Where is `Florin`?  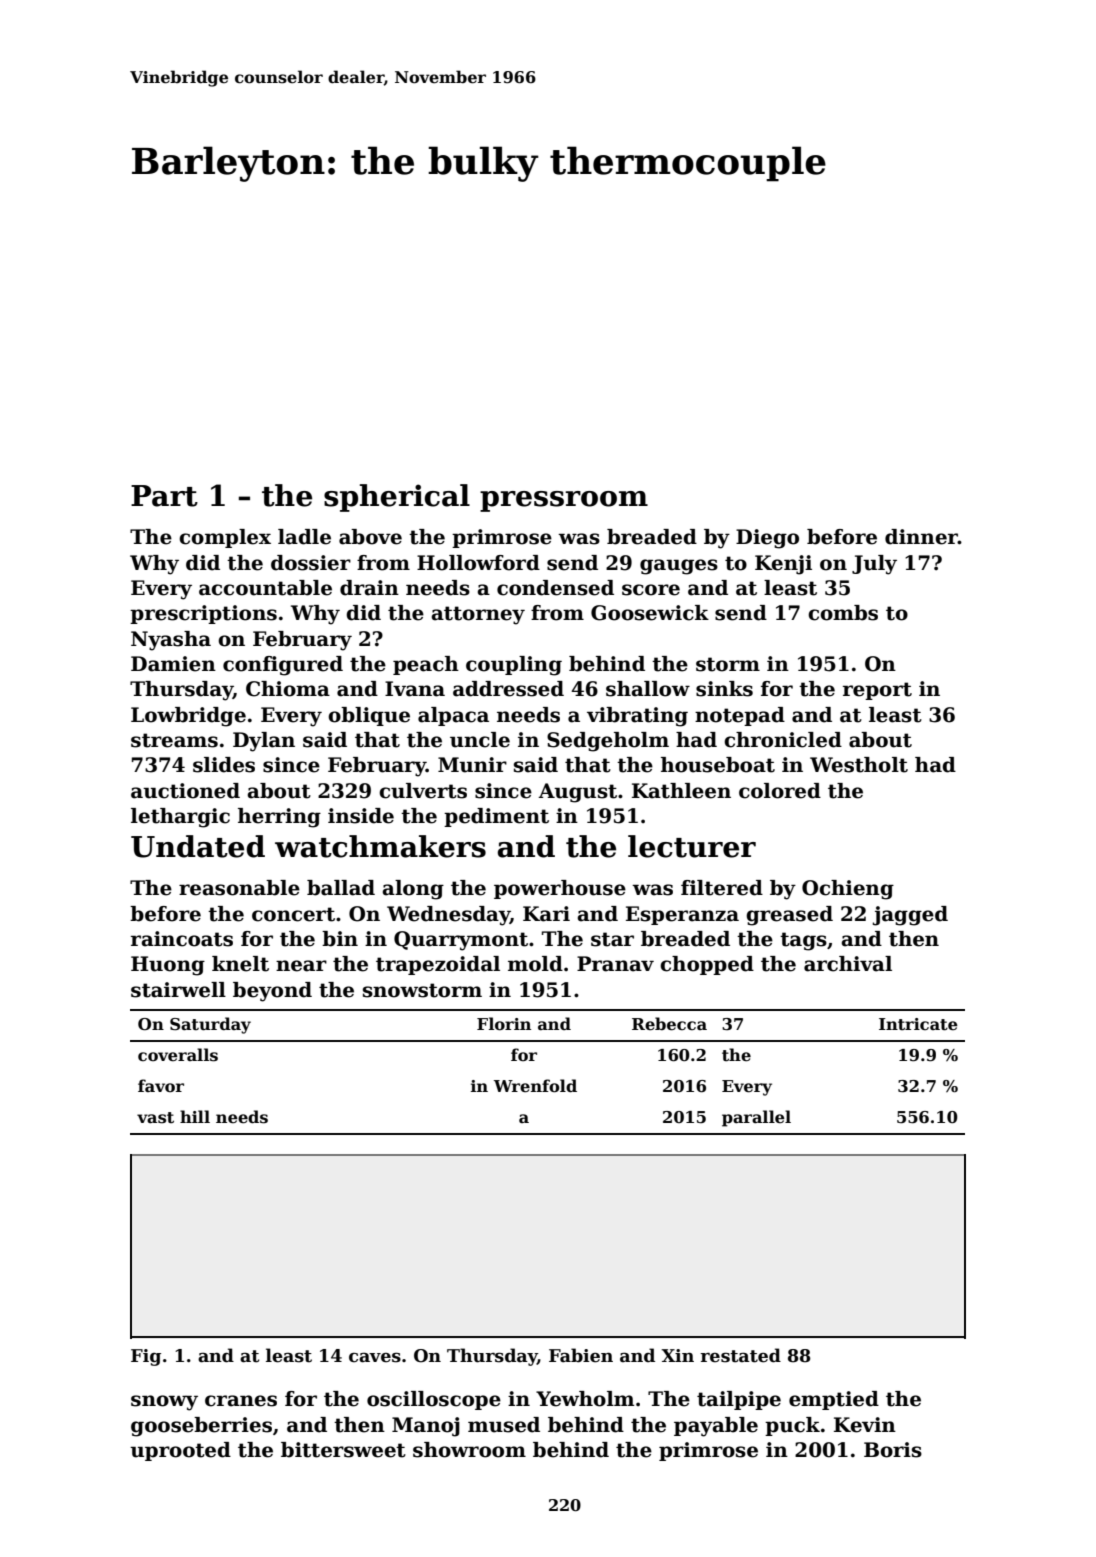
Florin is located at coordinates (504, 1024).
